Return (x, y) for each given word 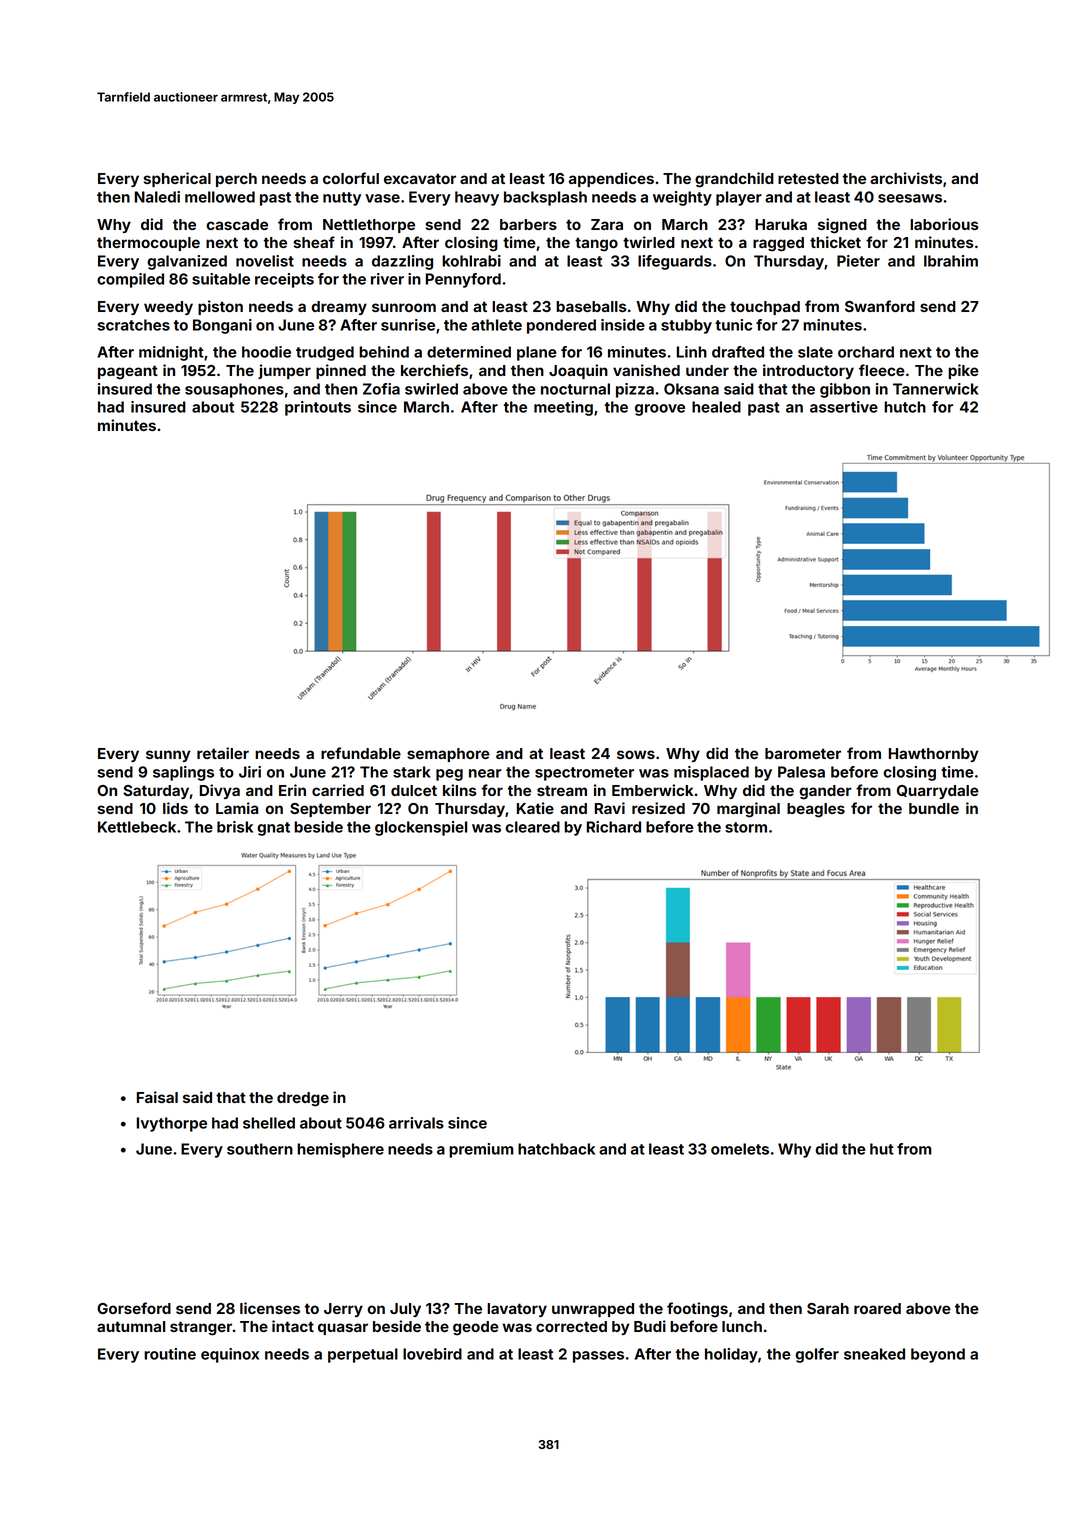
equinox (230, 1355)
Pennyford (463, 280)
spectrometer (584, 774)
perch (236, 180)
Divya (220, 791)
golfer (817, 1355)
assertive (844, 407)
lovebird (432, 1354)
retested (808, 178)
